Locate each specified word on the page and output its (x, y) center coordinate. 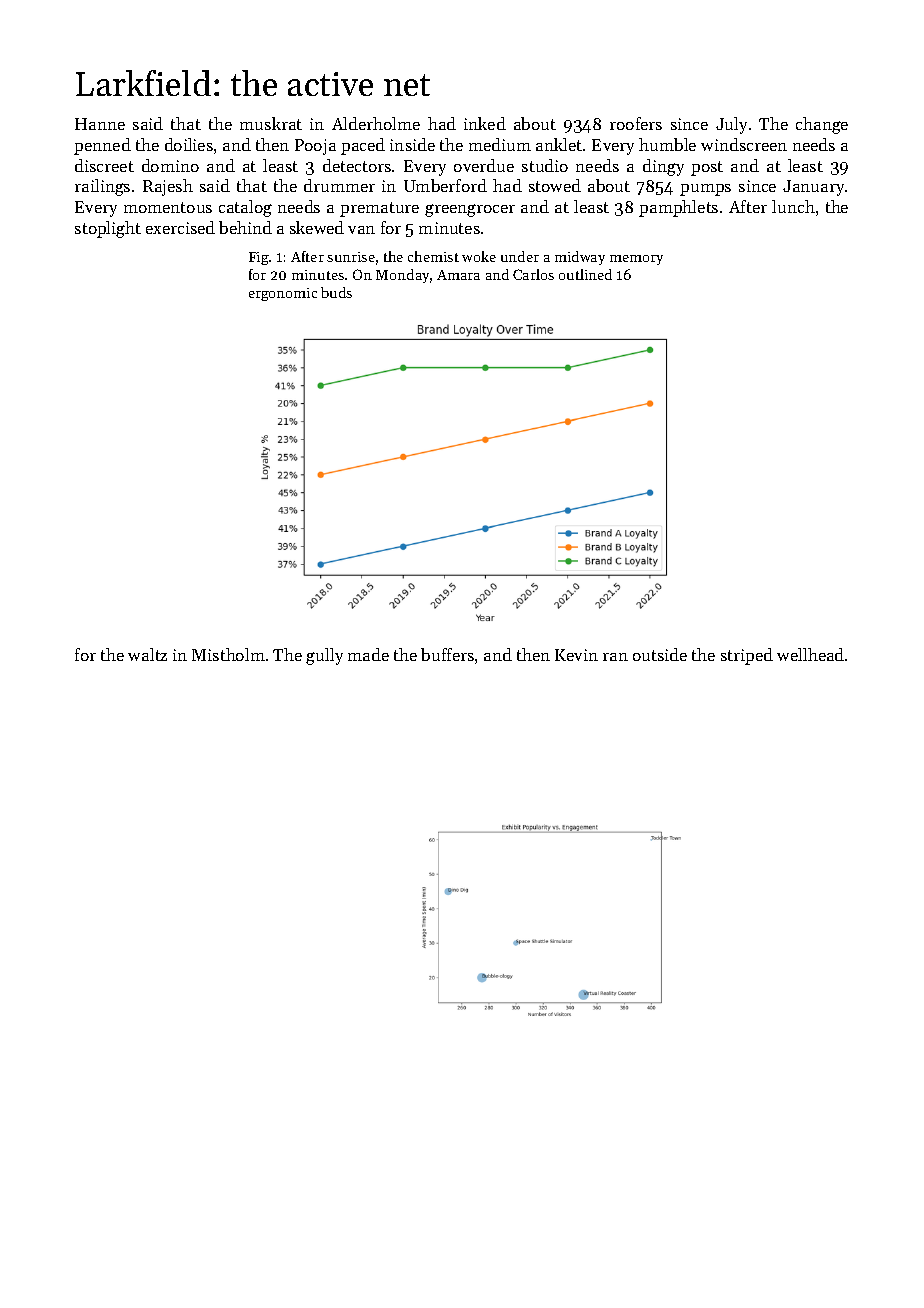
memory (636, 260)
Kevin (576, 655)
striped (747, 656)
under (520, 256)
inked (485, 123)
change (822, 125)
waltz (147, 654)
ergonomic (283, 294)
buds (336, 292)
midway (580, 258)
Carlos (533, 274)
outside (660, 654)
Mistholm (228, 654)
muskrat (271, 123)
